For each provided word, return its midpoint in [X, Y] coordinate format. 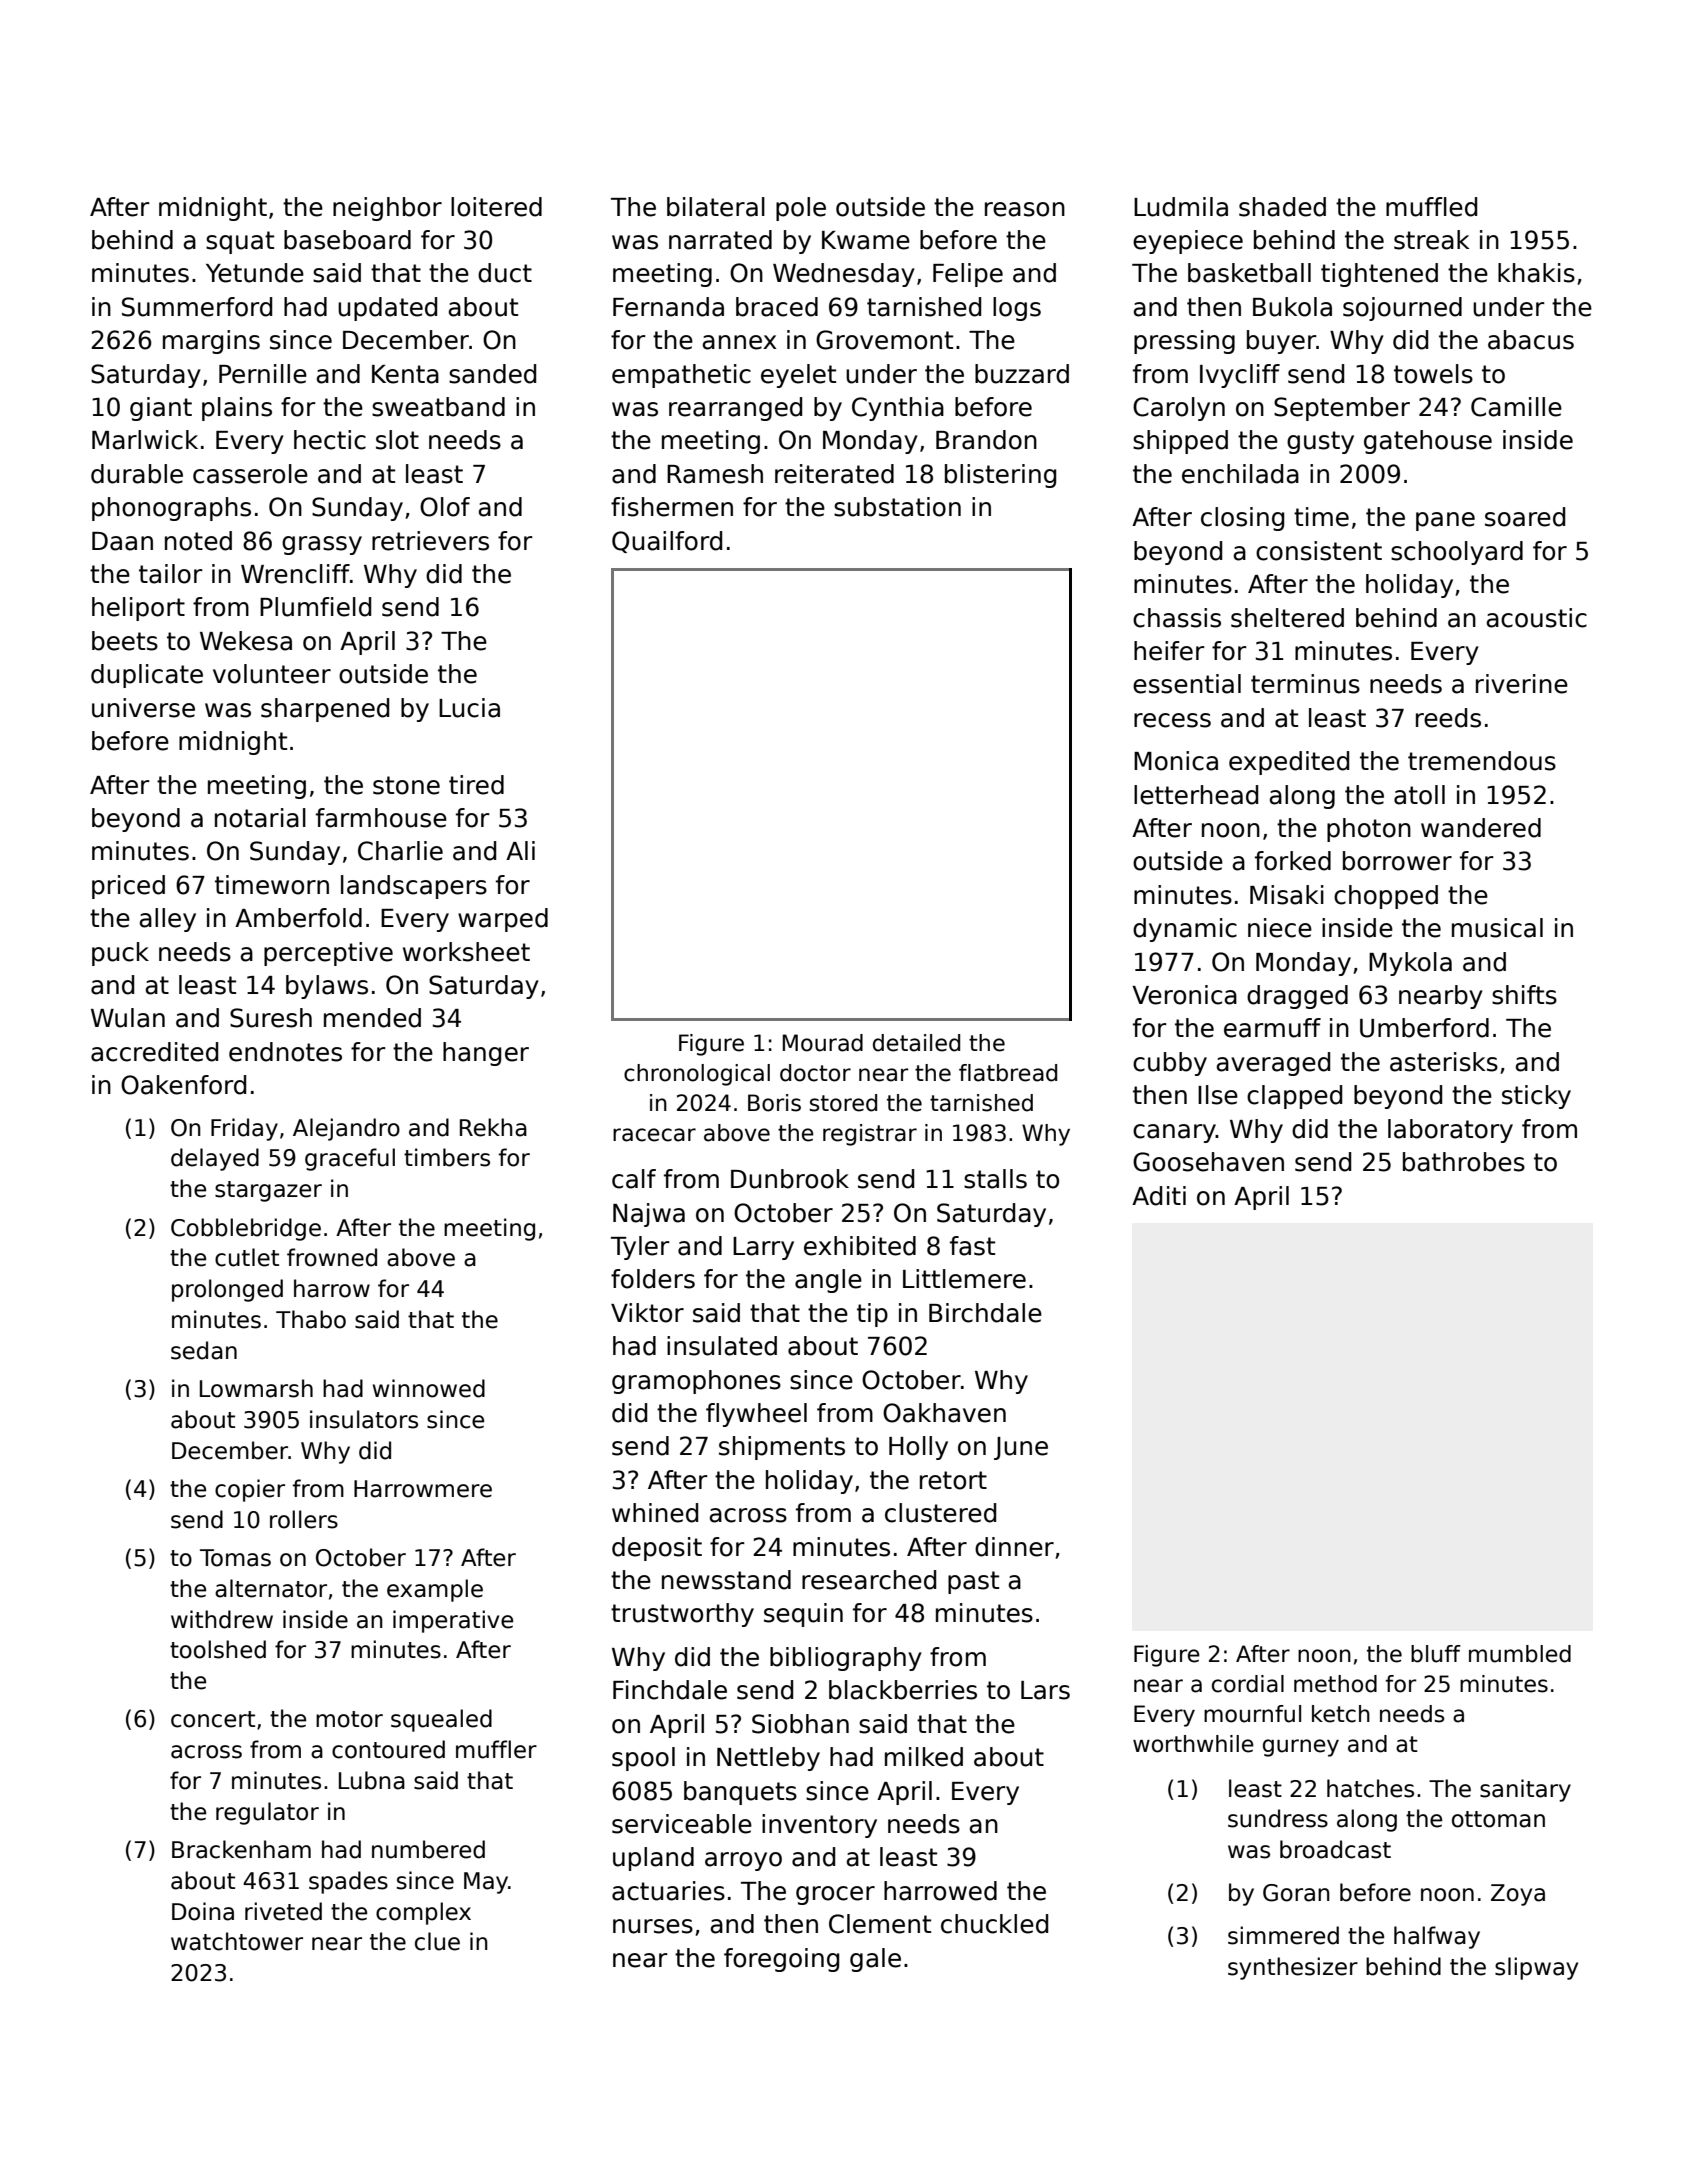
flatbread [1008, 1073]
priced [128, 887]
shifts [1524, 995]
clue [437, 1941]
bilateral [716, 207]
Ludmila [1181, 207]
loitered [496, 207]
